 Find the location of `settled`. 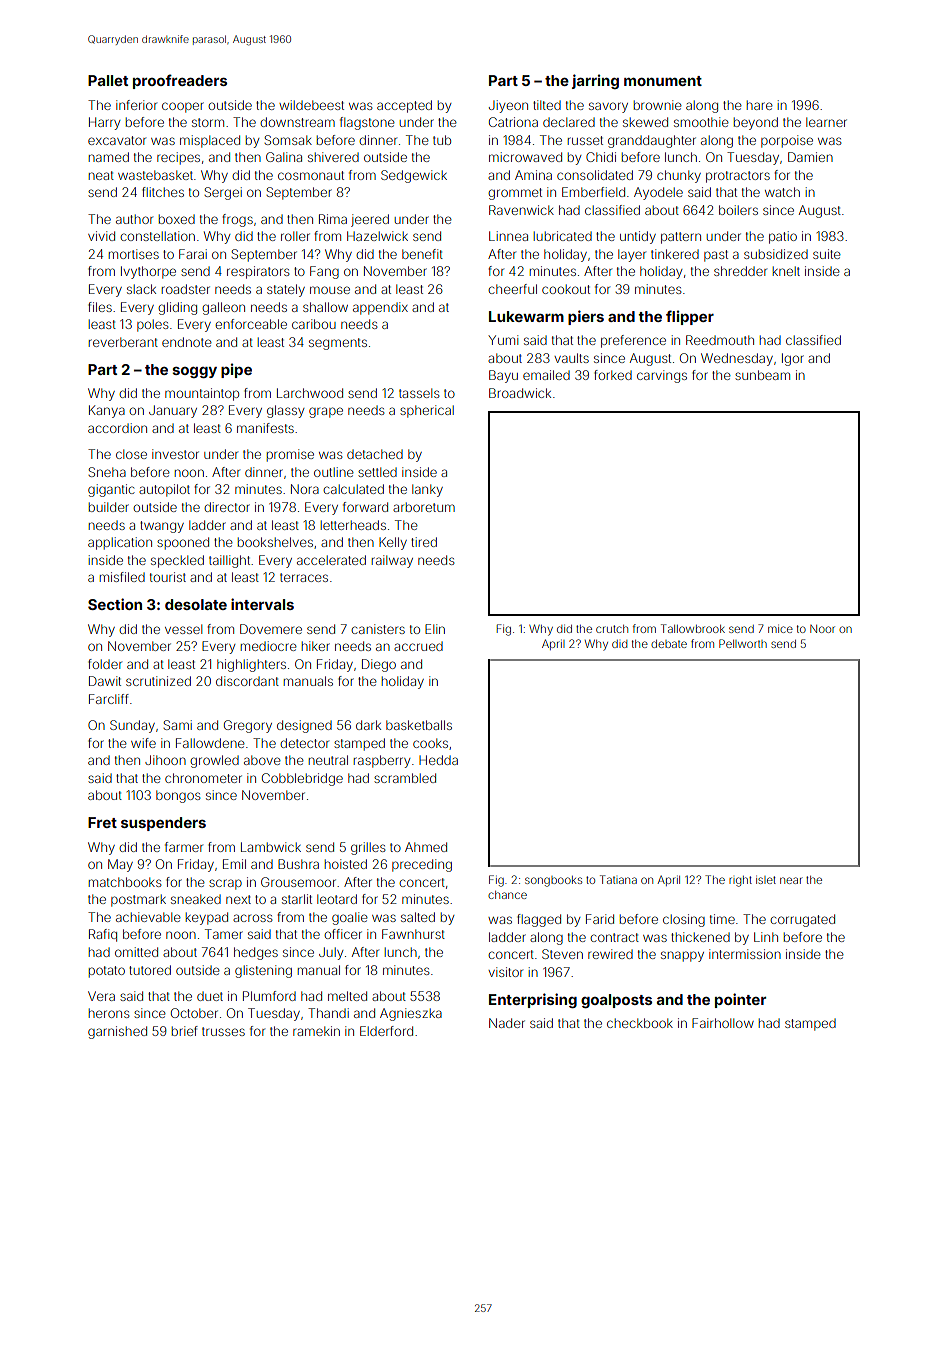

settled is located at coordinates (377, 472).
